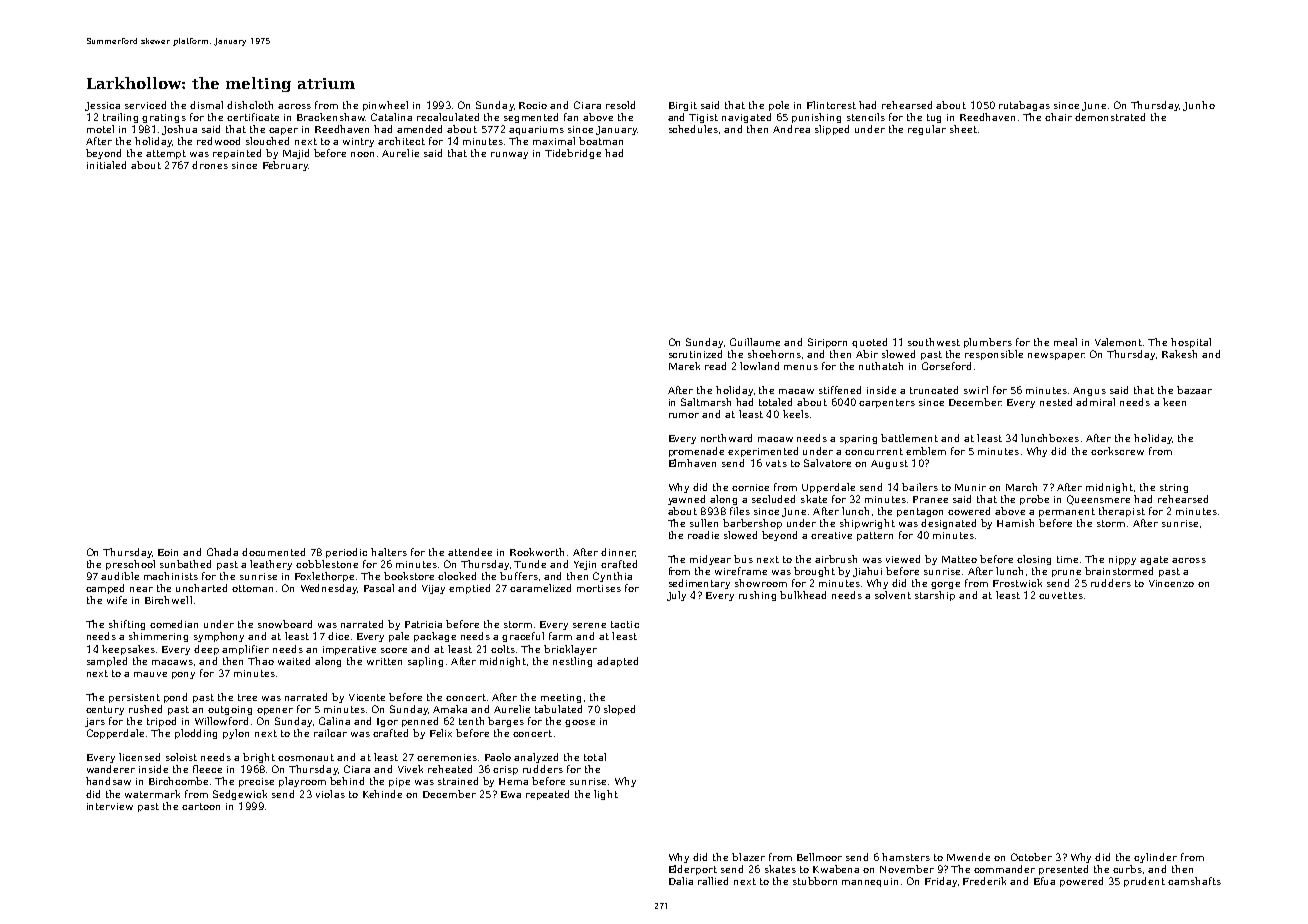  Describe the element at coordinates (210, 165) in the screenshot. I see `drones` at that location.
